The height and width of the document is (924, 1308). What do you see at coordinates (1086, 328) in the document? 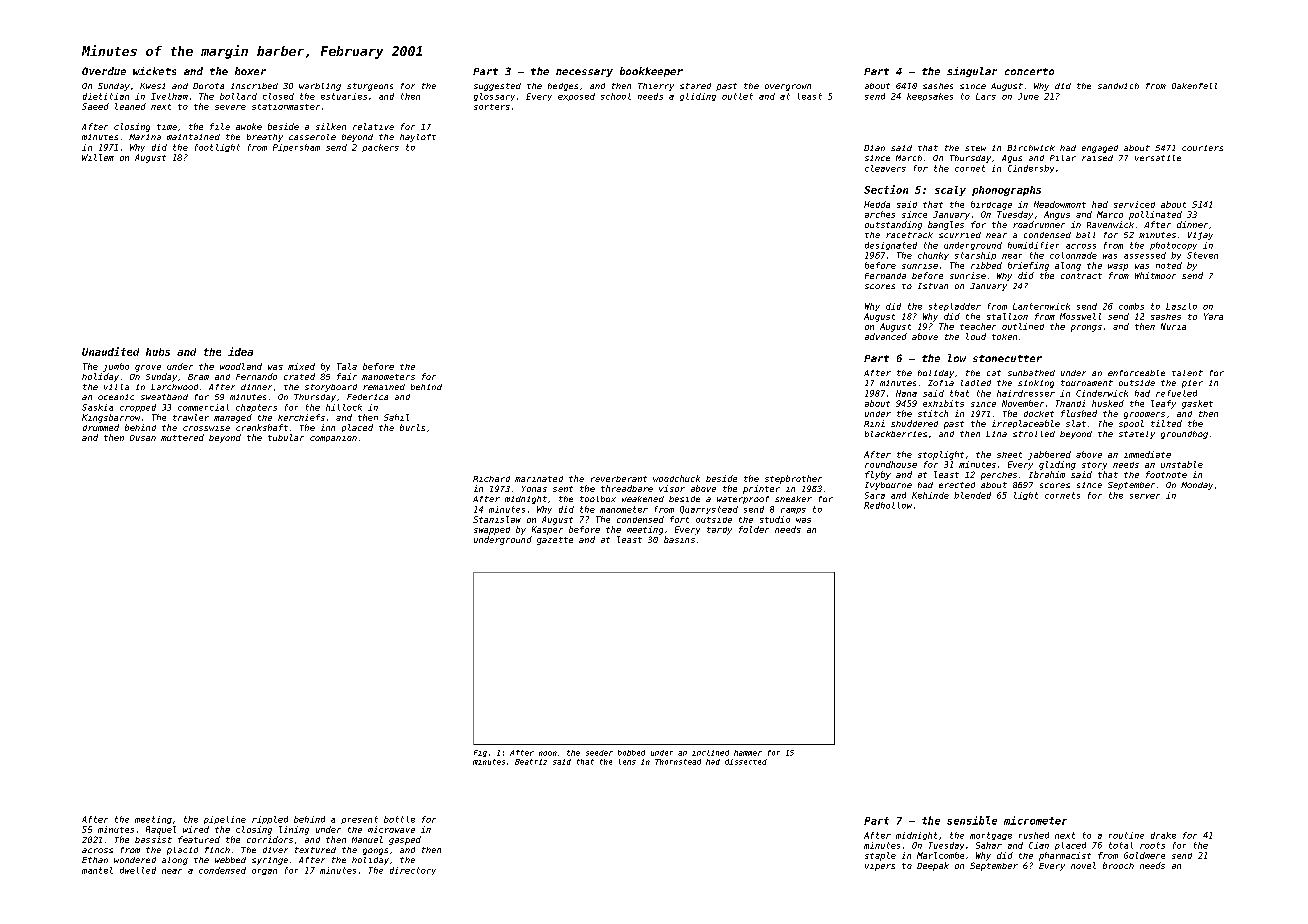
I see `prongs` at bounding box center [1086, 328].
